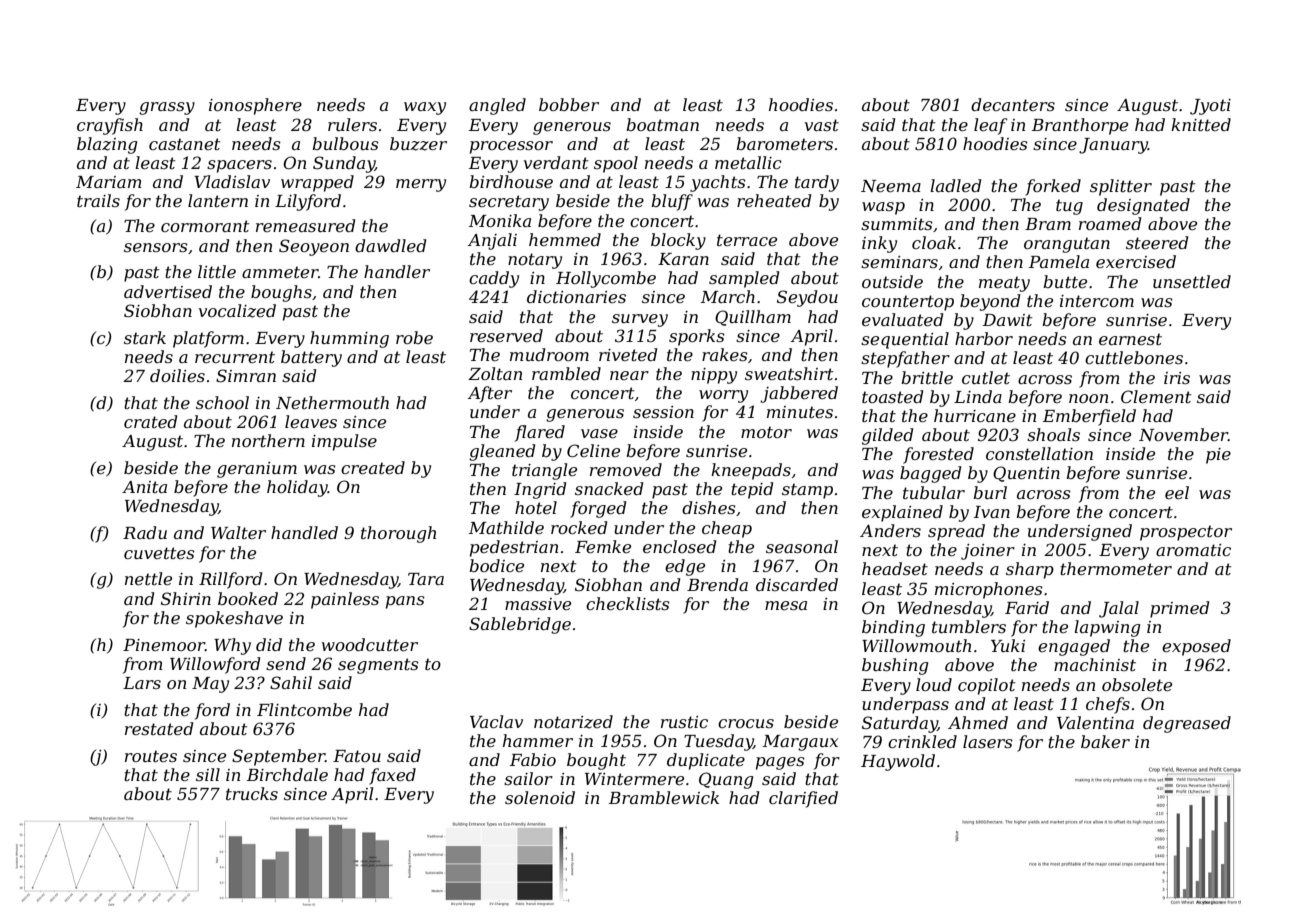 The width and height of the screenshot is (1308, 924). What do you see at coordinates (167, 108) in the screenshot?
I see `grassy` at bounding box center [167, 108].
